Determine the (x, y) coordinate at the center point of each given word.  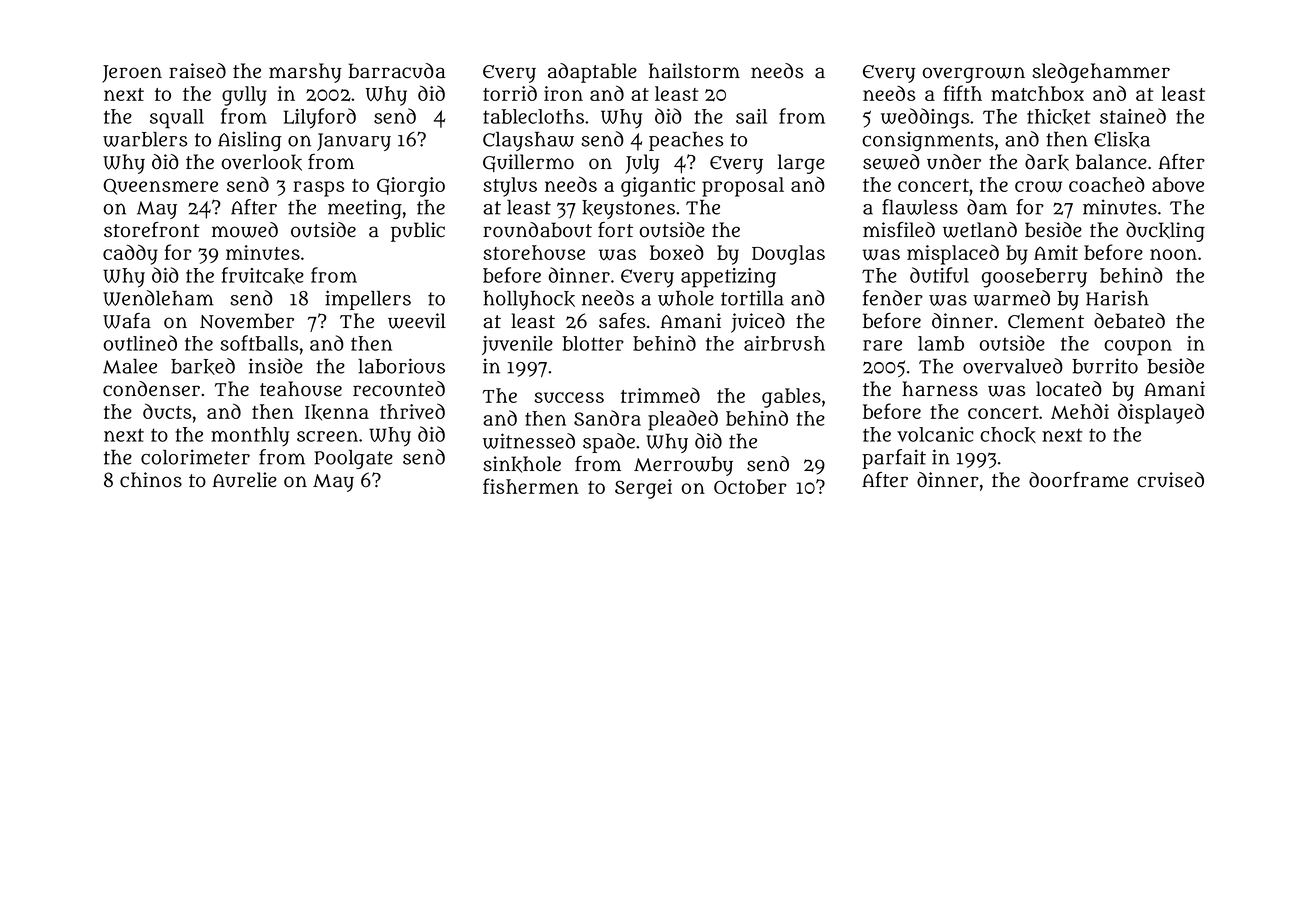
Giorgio (411, 187)
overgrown (974, 75)
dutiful (939, 275)
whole (686, 298)
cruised (1170, 480)
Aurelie (245, 480)
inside (276, 366)
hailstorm (694, 71)
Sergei (643, 489)
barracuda (396, 71)
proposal (743, 187)
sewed (891, 162)
